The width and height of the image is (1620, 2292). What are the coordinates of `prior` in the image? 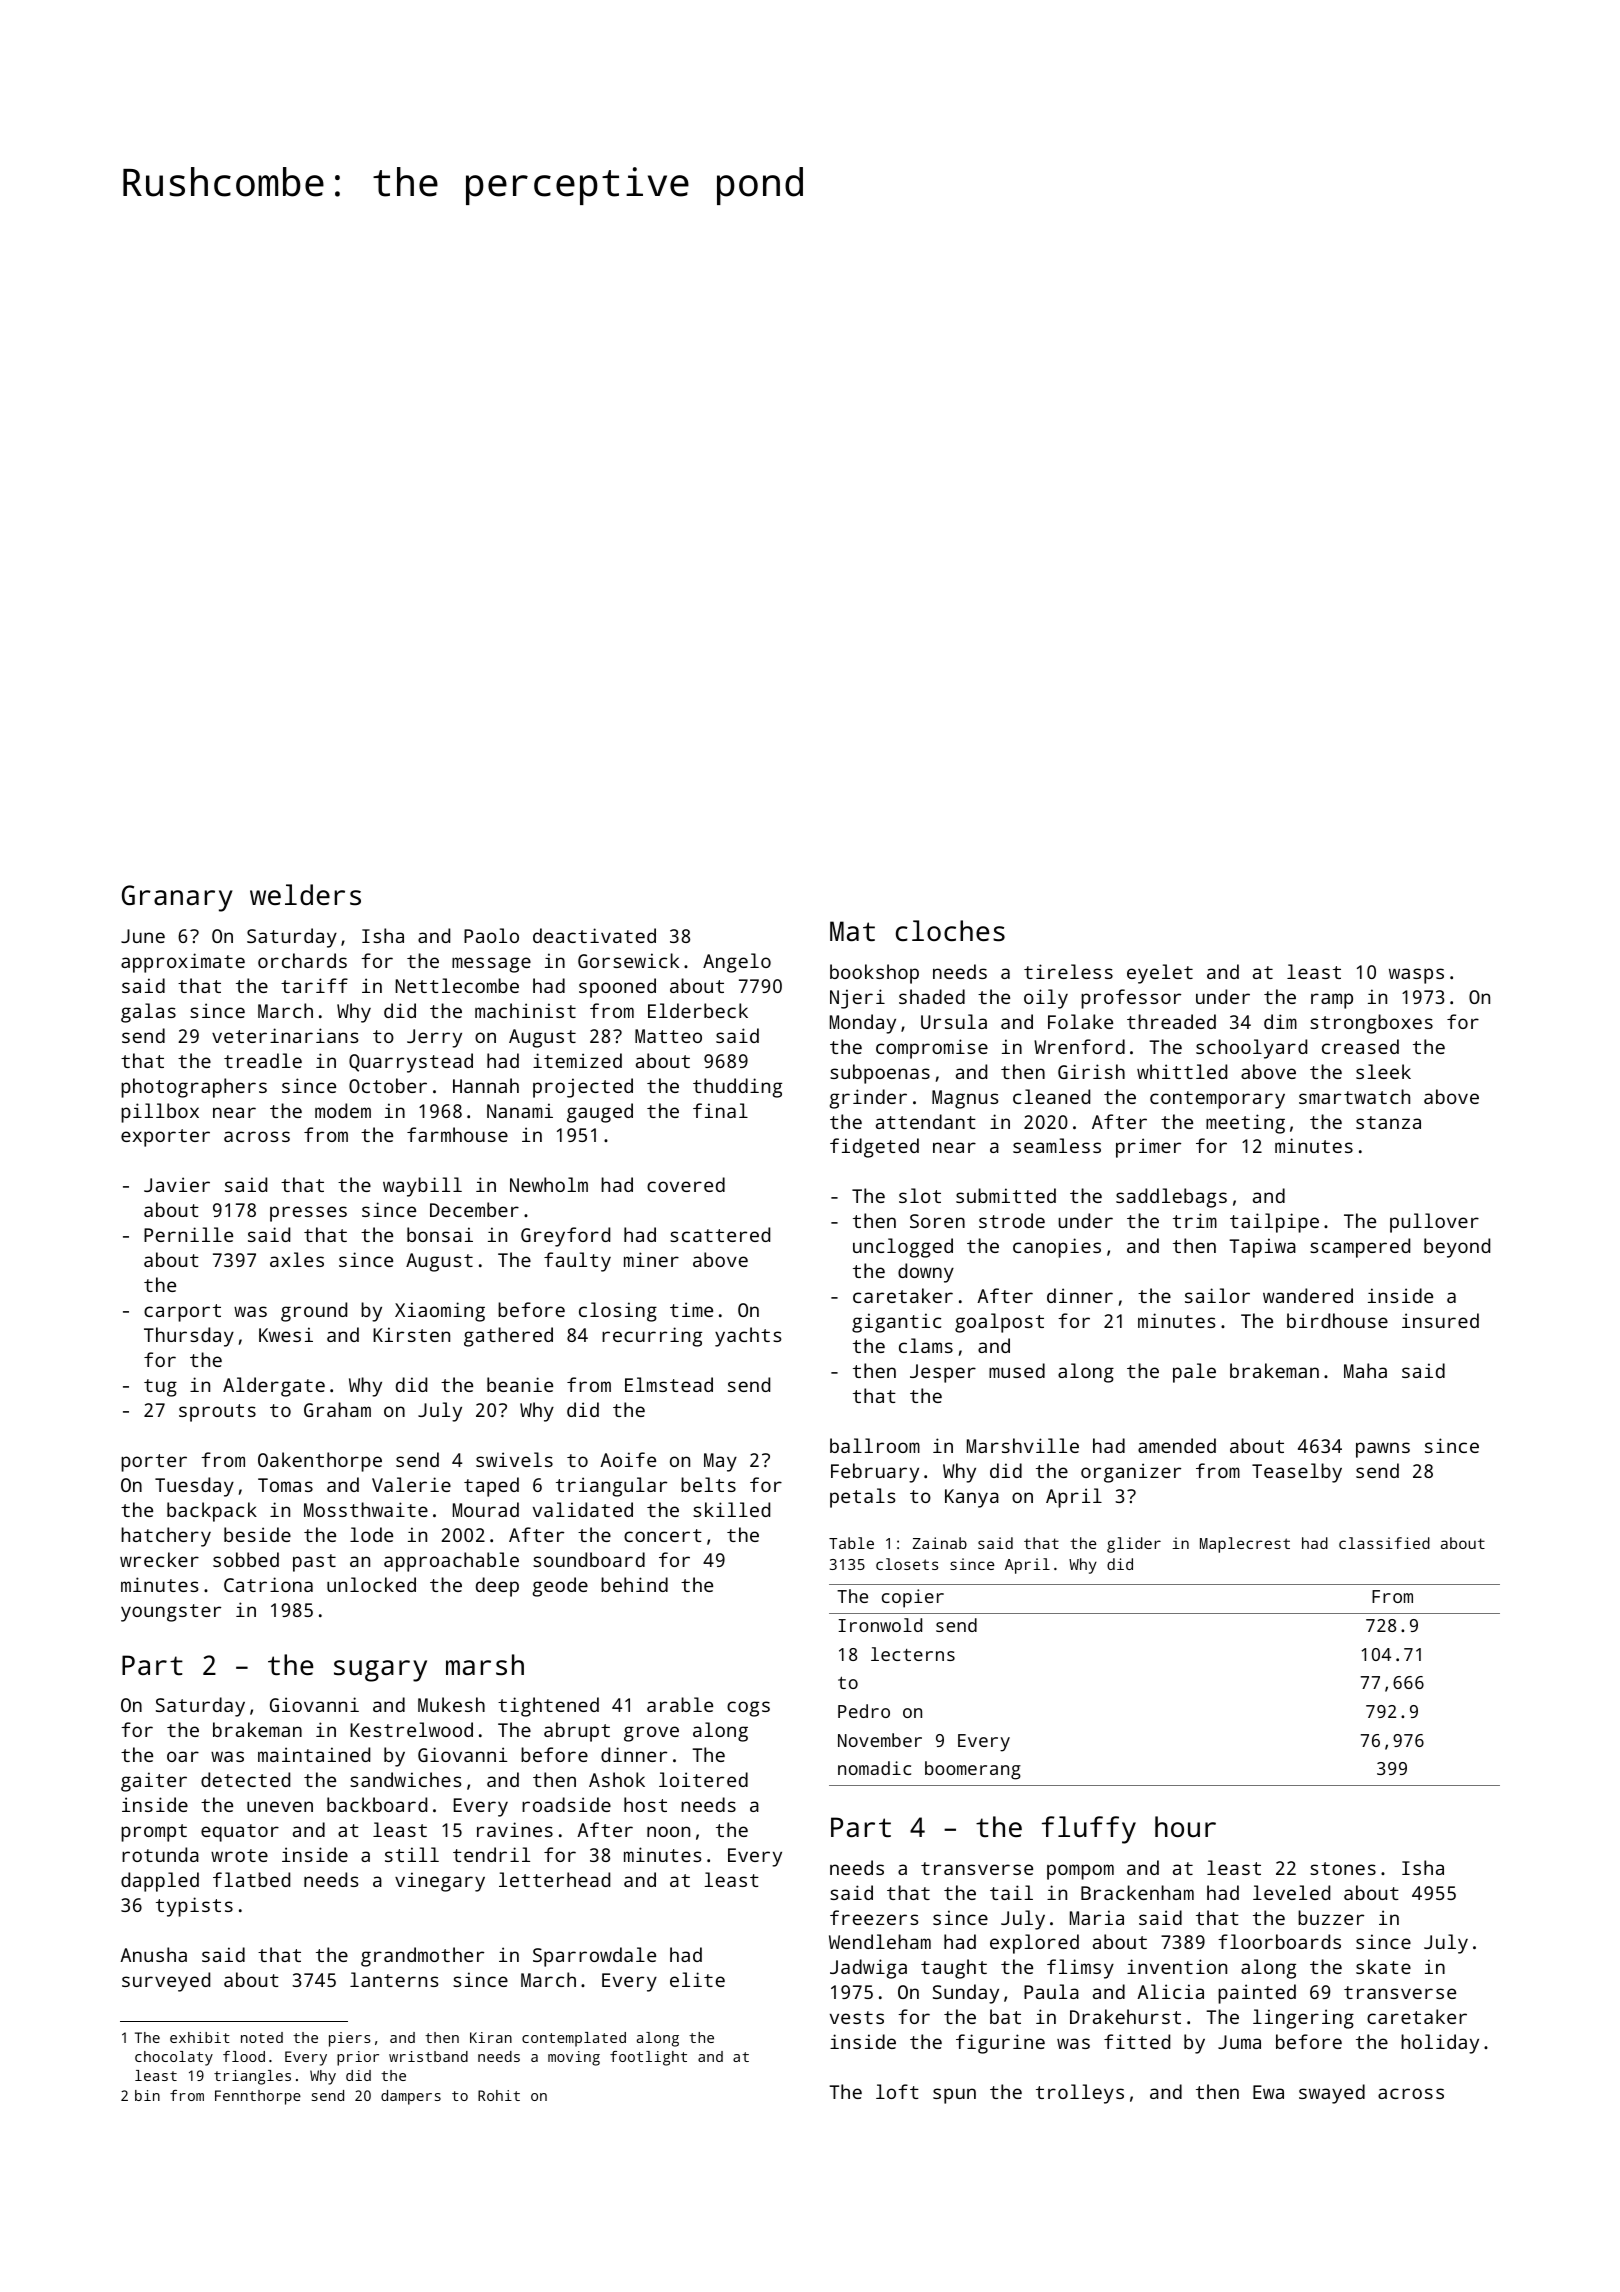 It's located at (358, 2058).
